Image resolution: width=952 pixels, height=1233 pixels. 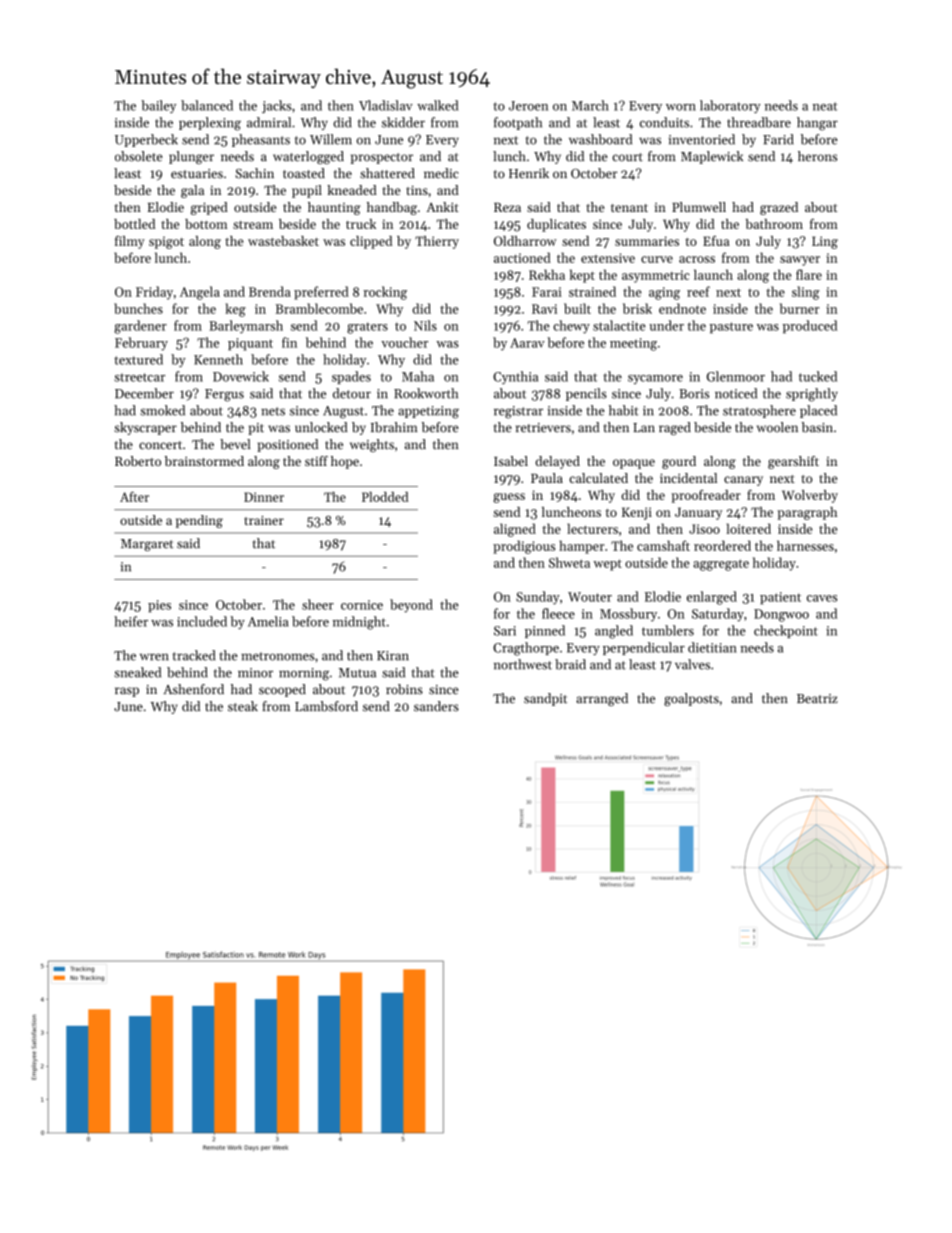 What do you see at coordinates (319, 308) in the screenshot?
I see `Bramblecombe` at bounding box center [319, 308].
